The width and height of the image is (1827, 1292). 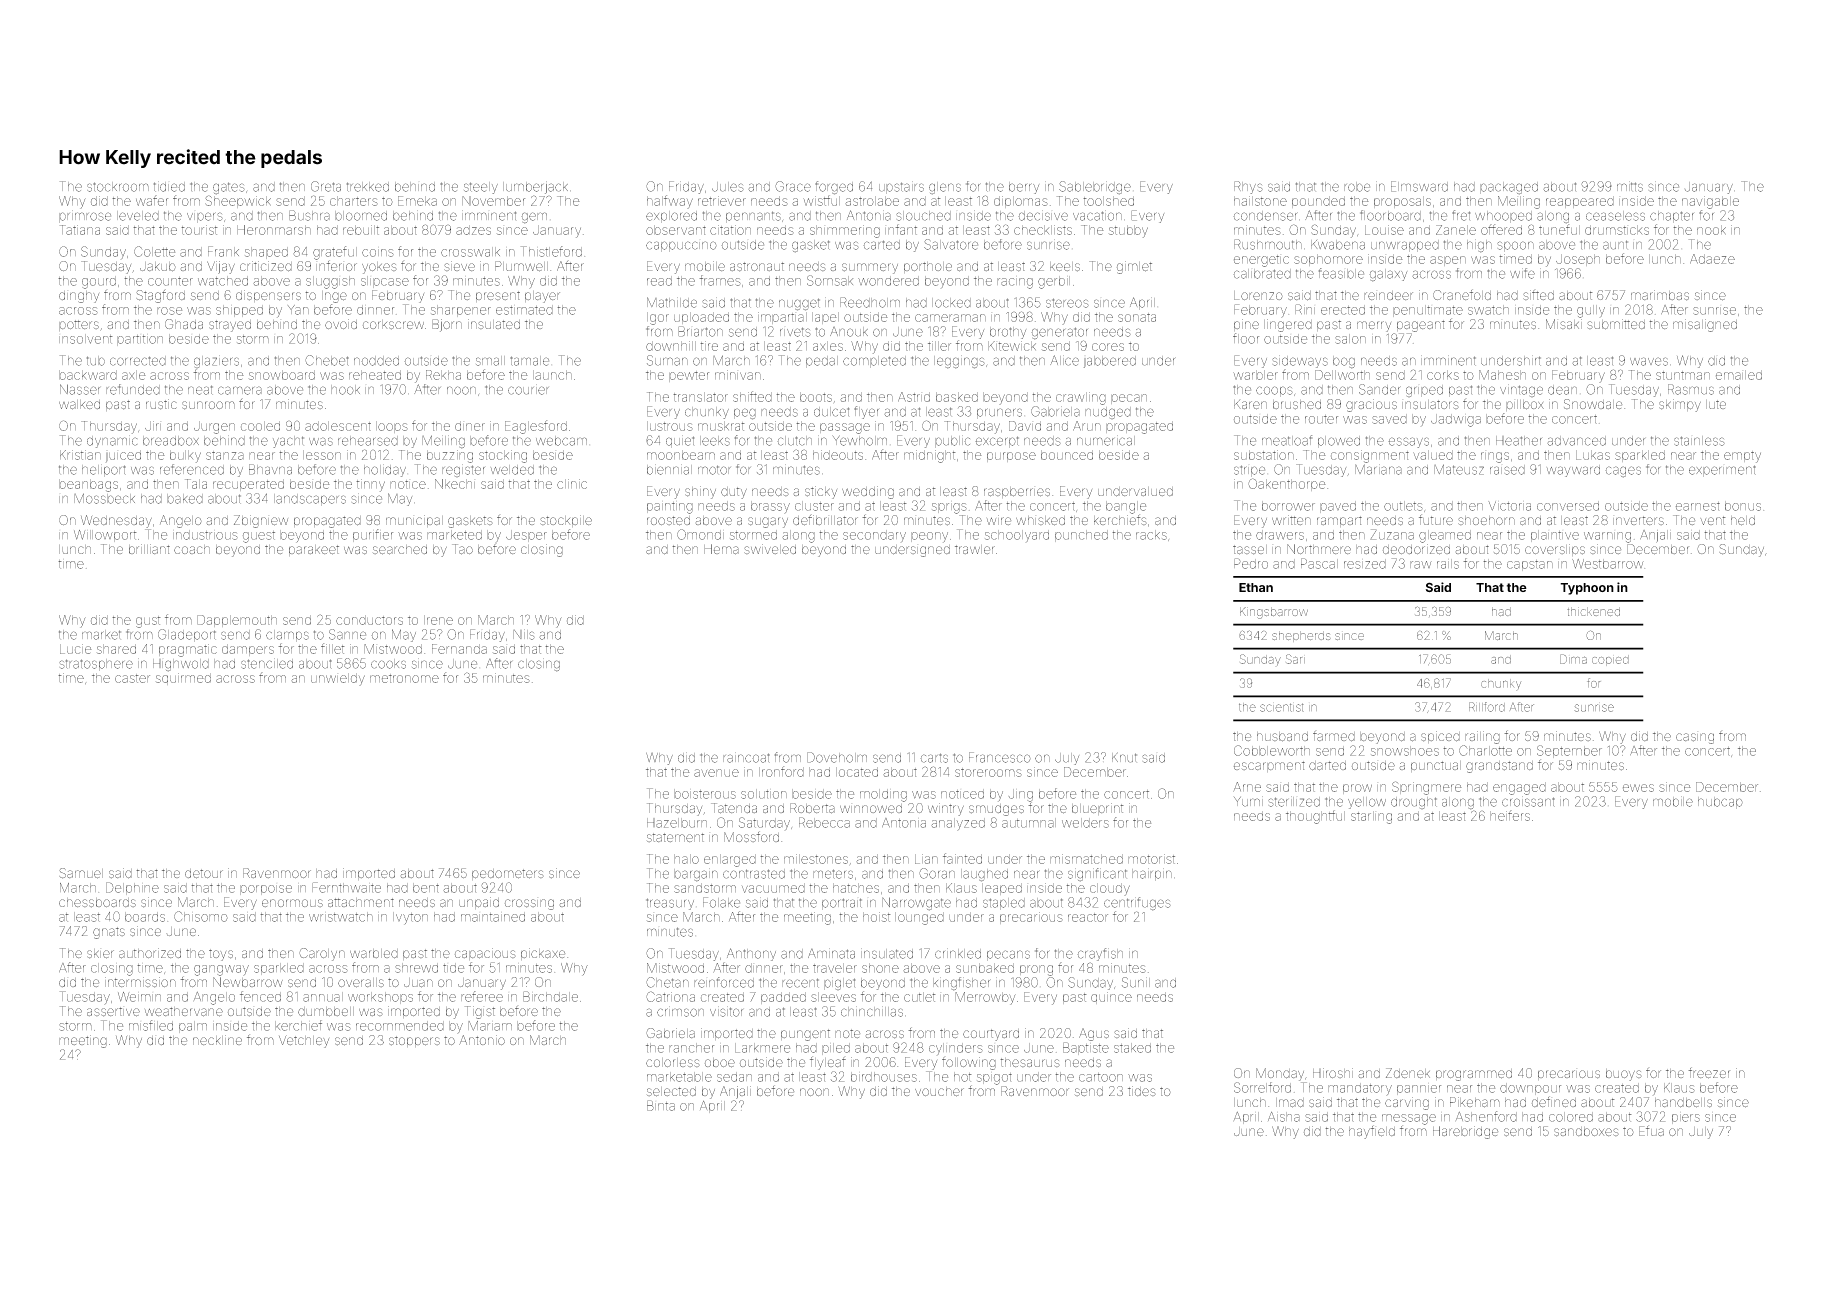 What do you see at coordinates (1295, 659) in the image?
I see `Sari` at bounding box center [1295, 659].
